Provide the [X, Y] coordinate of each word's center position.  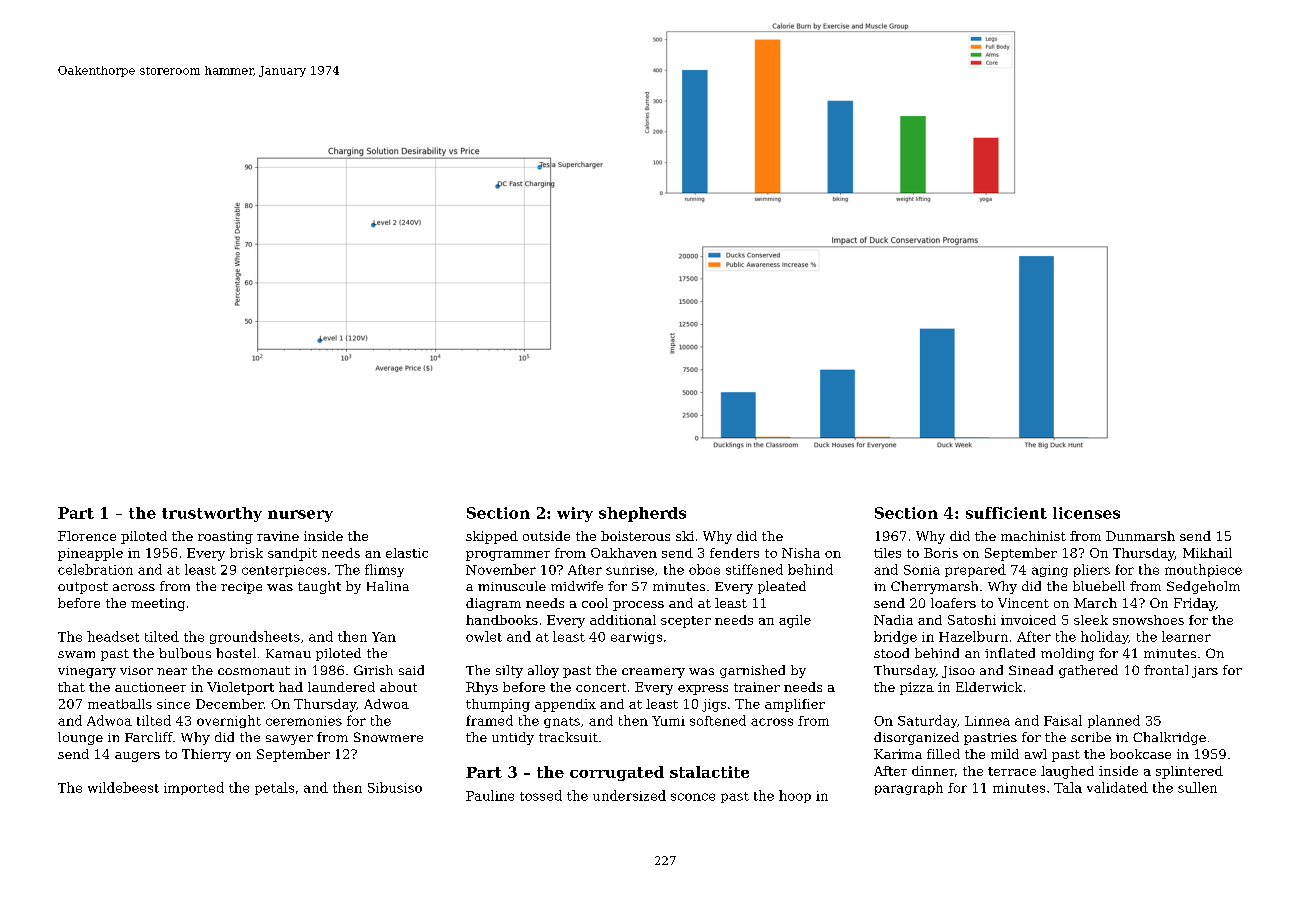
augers [137, 757]
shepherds [642, 514]
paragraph [909, 788]
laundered [341, 687]
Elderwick [989, 687]
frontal [1166, 670]
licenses [1086, 513]
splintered [1189, 772]
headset [113, 636]
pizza [917, 688]
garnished [752, 671]
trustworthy [212, 514]
